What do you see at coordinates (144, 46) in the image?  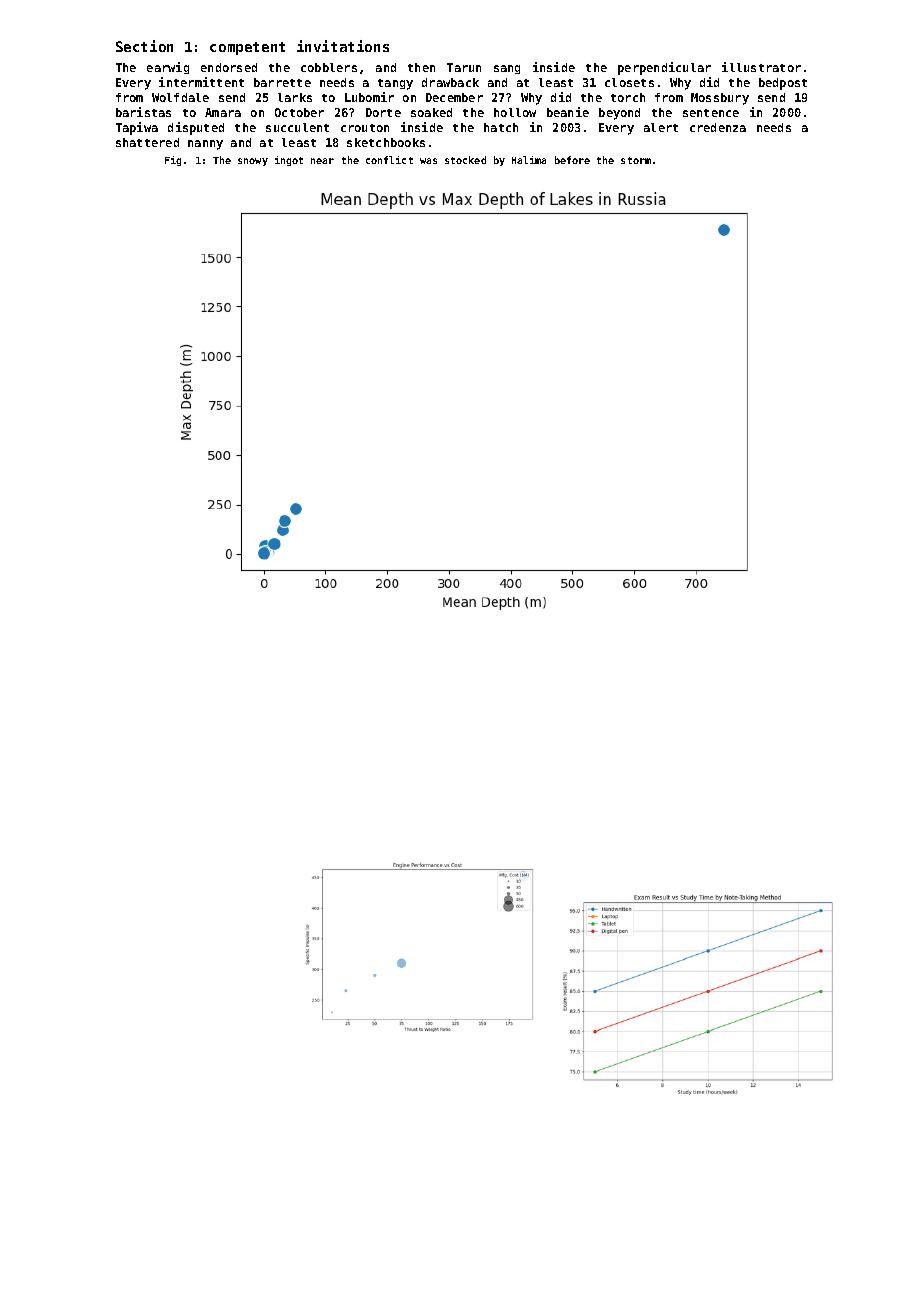 I see `Section` at bounding box center [144, 46].
